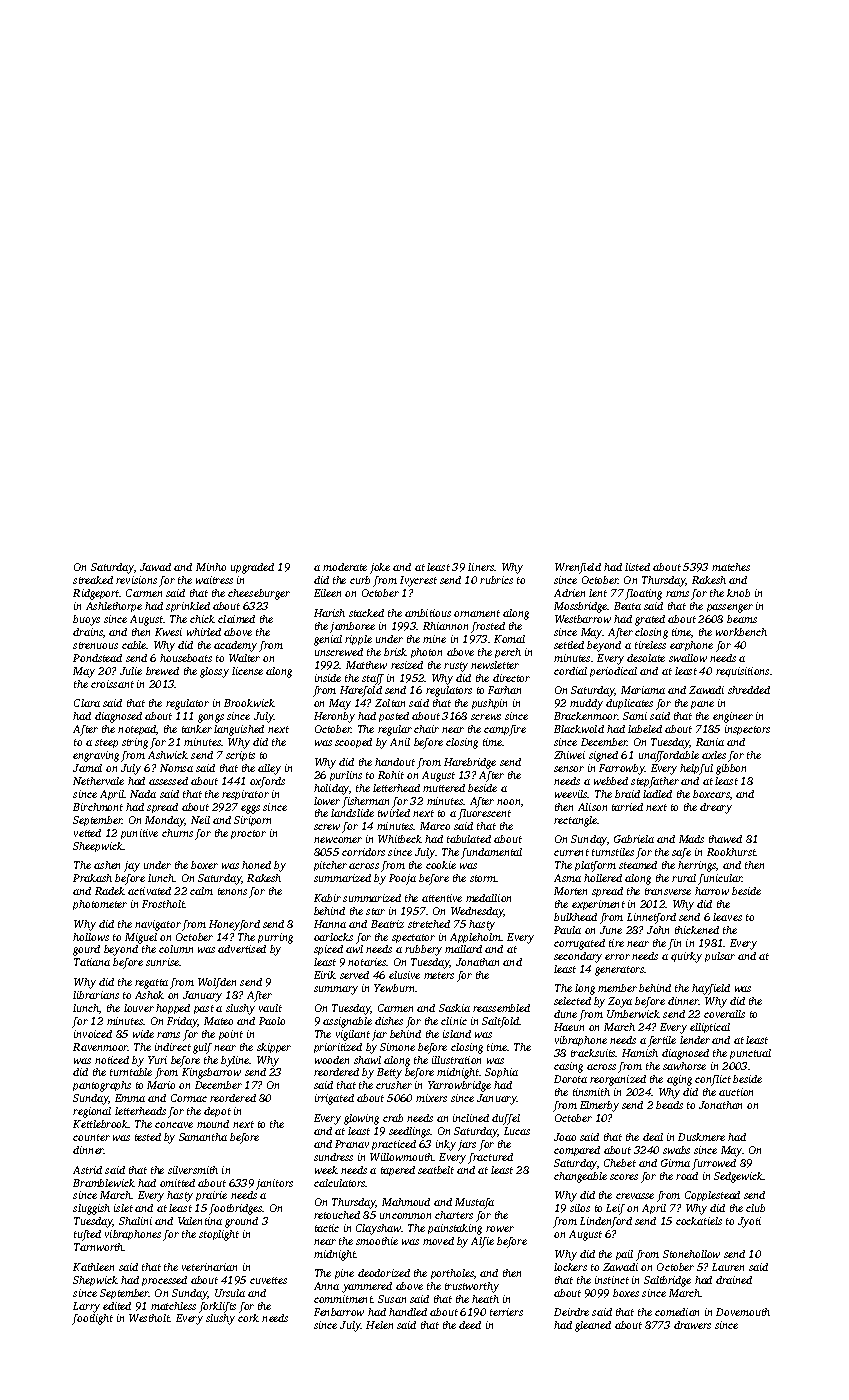  I want to click on newcomer, so click(338, 840).
